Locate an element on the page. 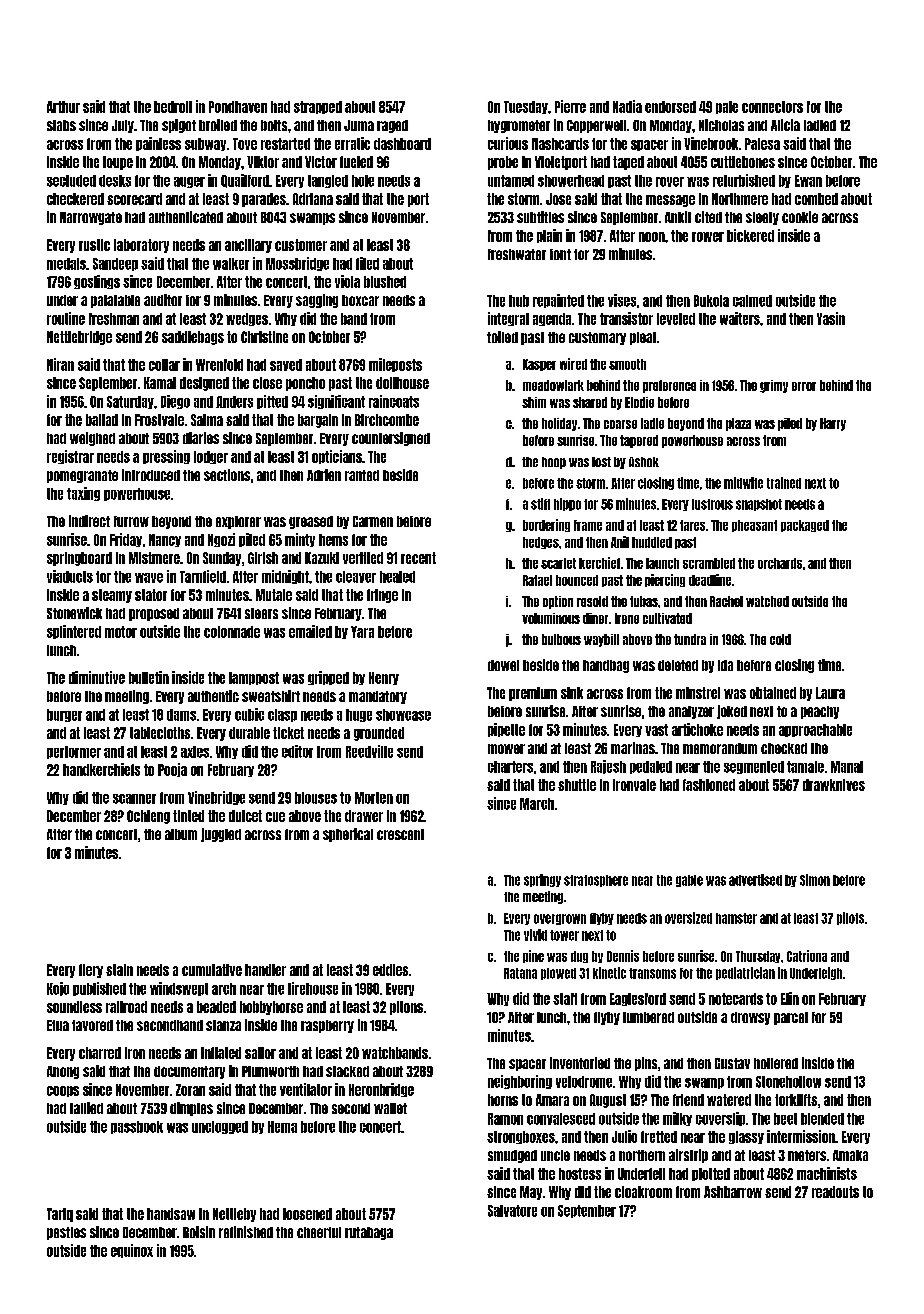 The width and height of the page is (924, 1314). Viktor is located at coordinates (263, 162).
